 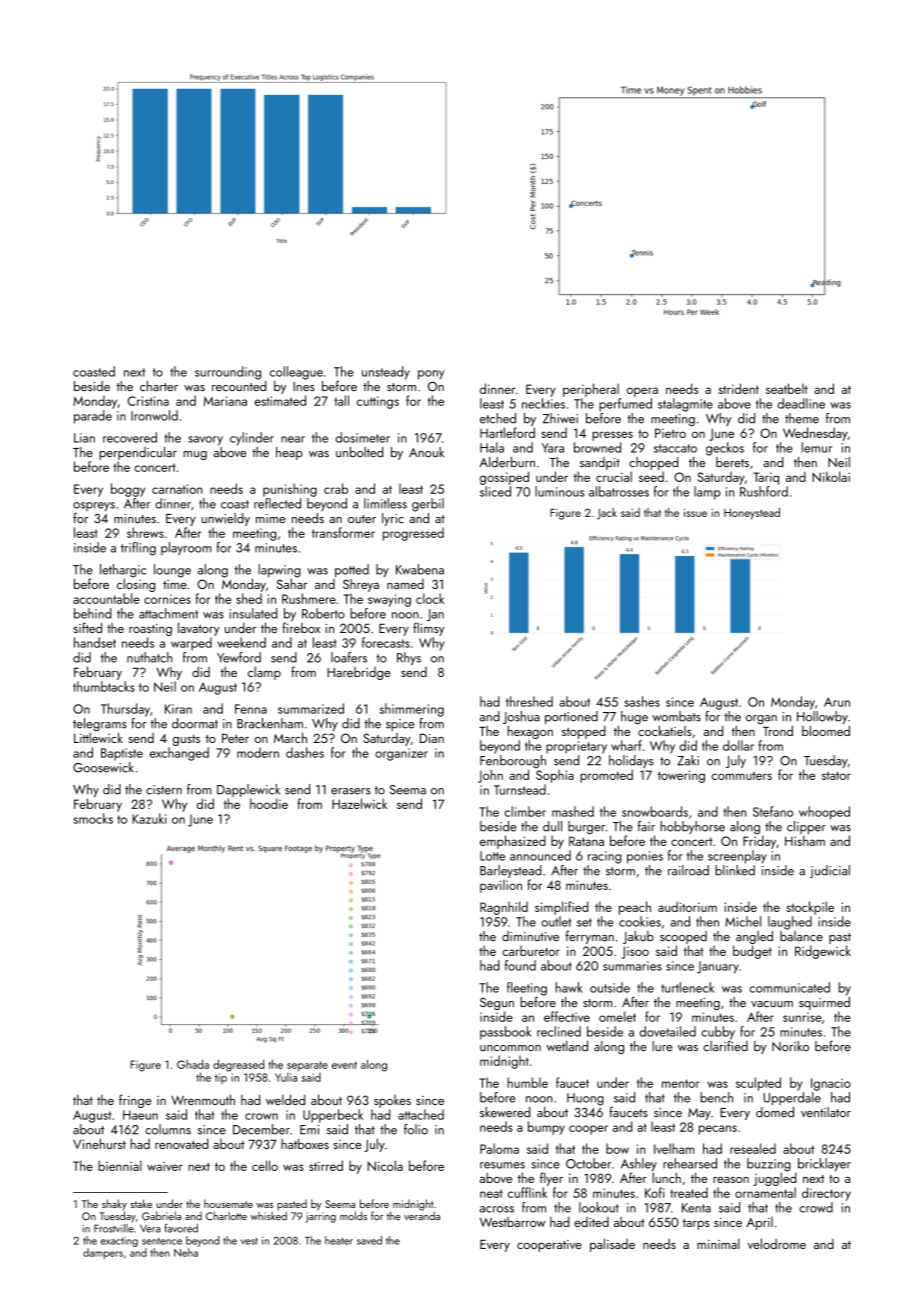 What do you see at coordinates (165, 1166) in the screenshot?
I see `waiver` at bounding box center [165, 1166].
